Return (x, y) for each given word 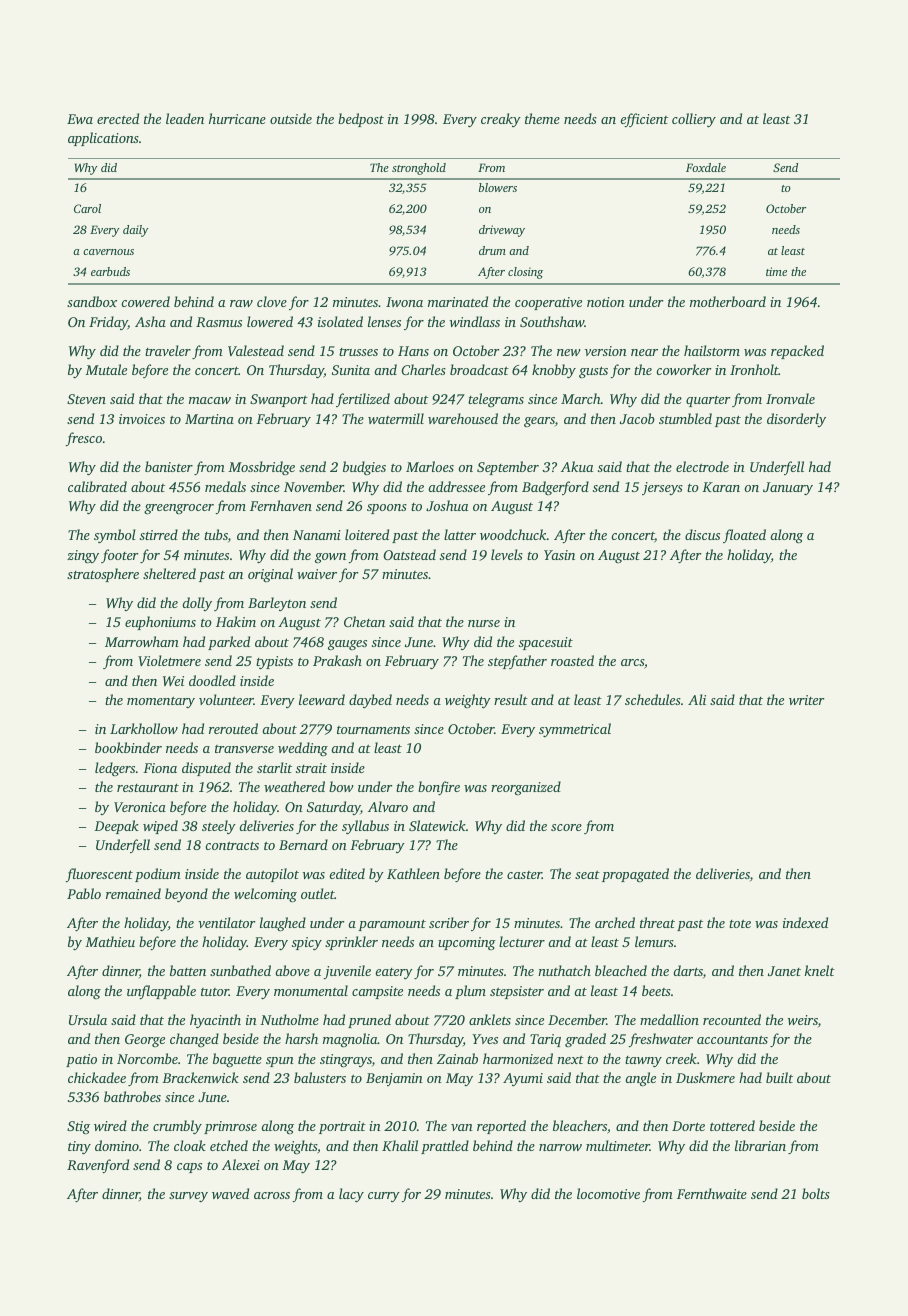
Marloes (430, 466)
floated (744, 536)
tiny (79, 1147)
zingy (83, 557)
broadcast (479, 369)
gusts (593, 372)
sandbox (92, 301)
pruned (369, 1021)
